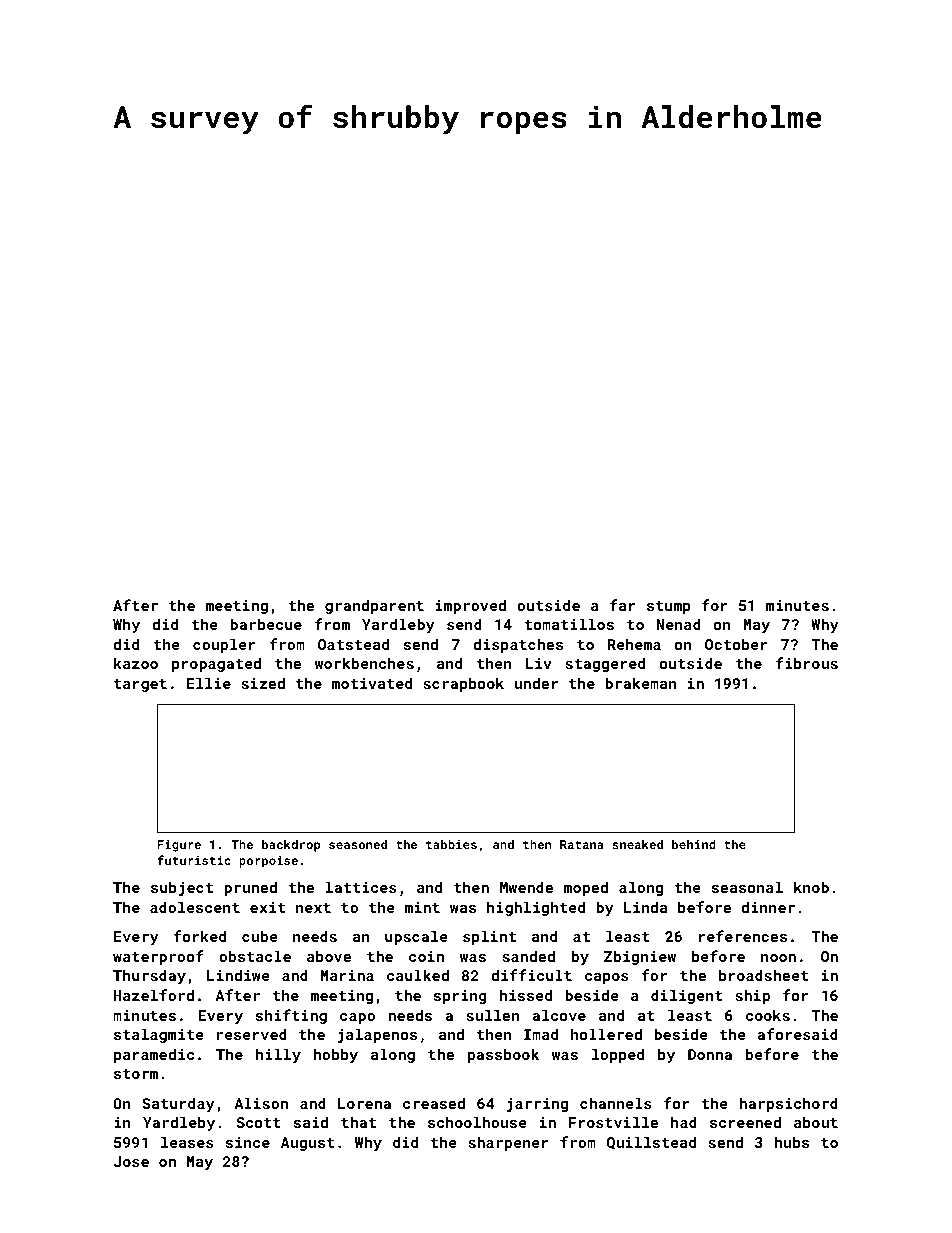 The image size is (952, 1233). I want to click on Marina, so click(347, 975).
